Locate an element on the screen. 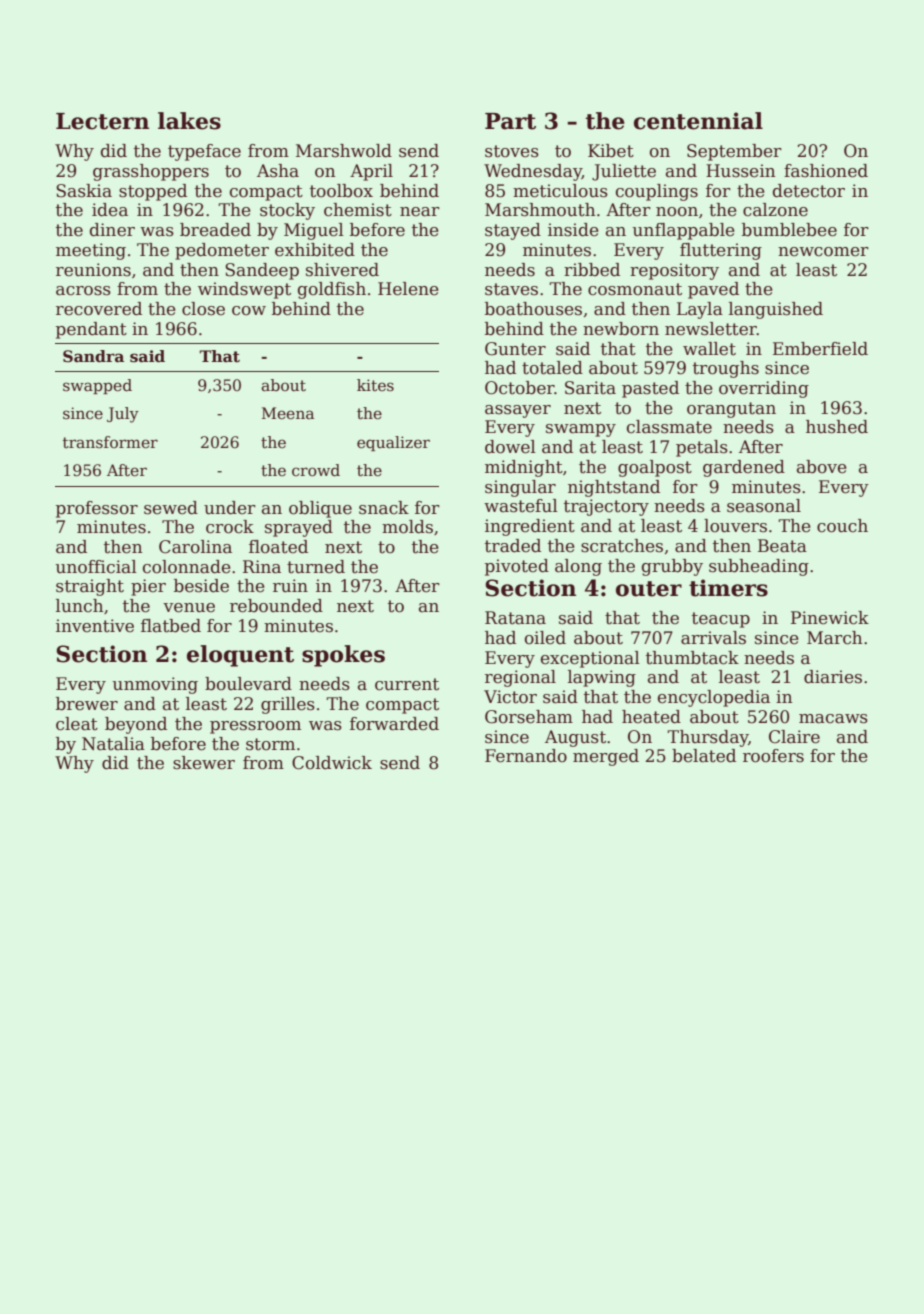 This screenshot has height=1314, width=924. Fernando is located at coordinates (526, 756).
